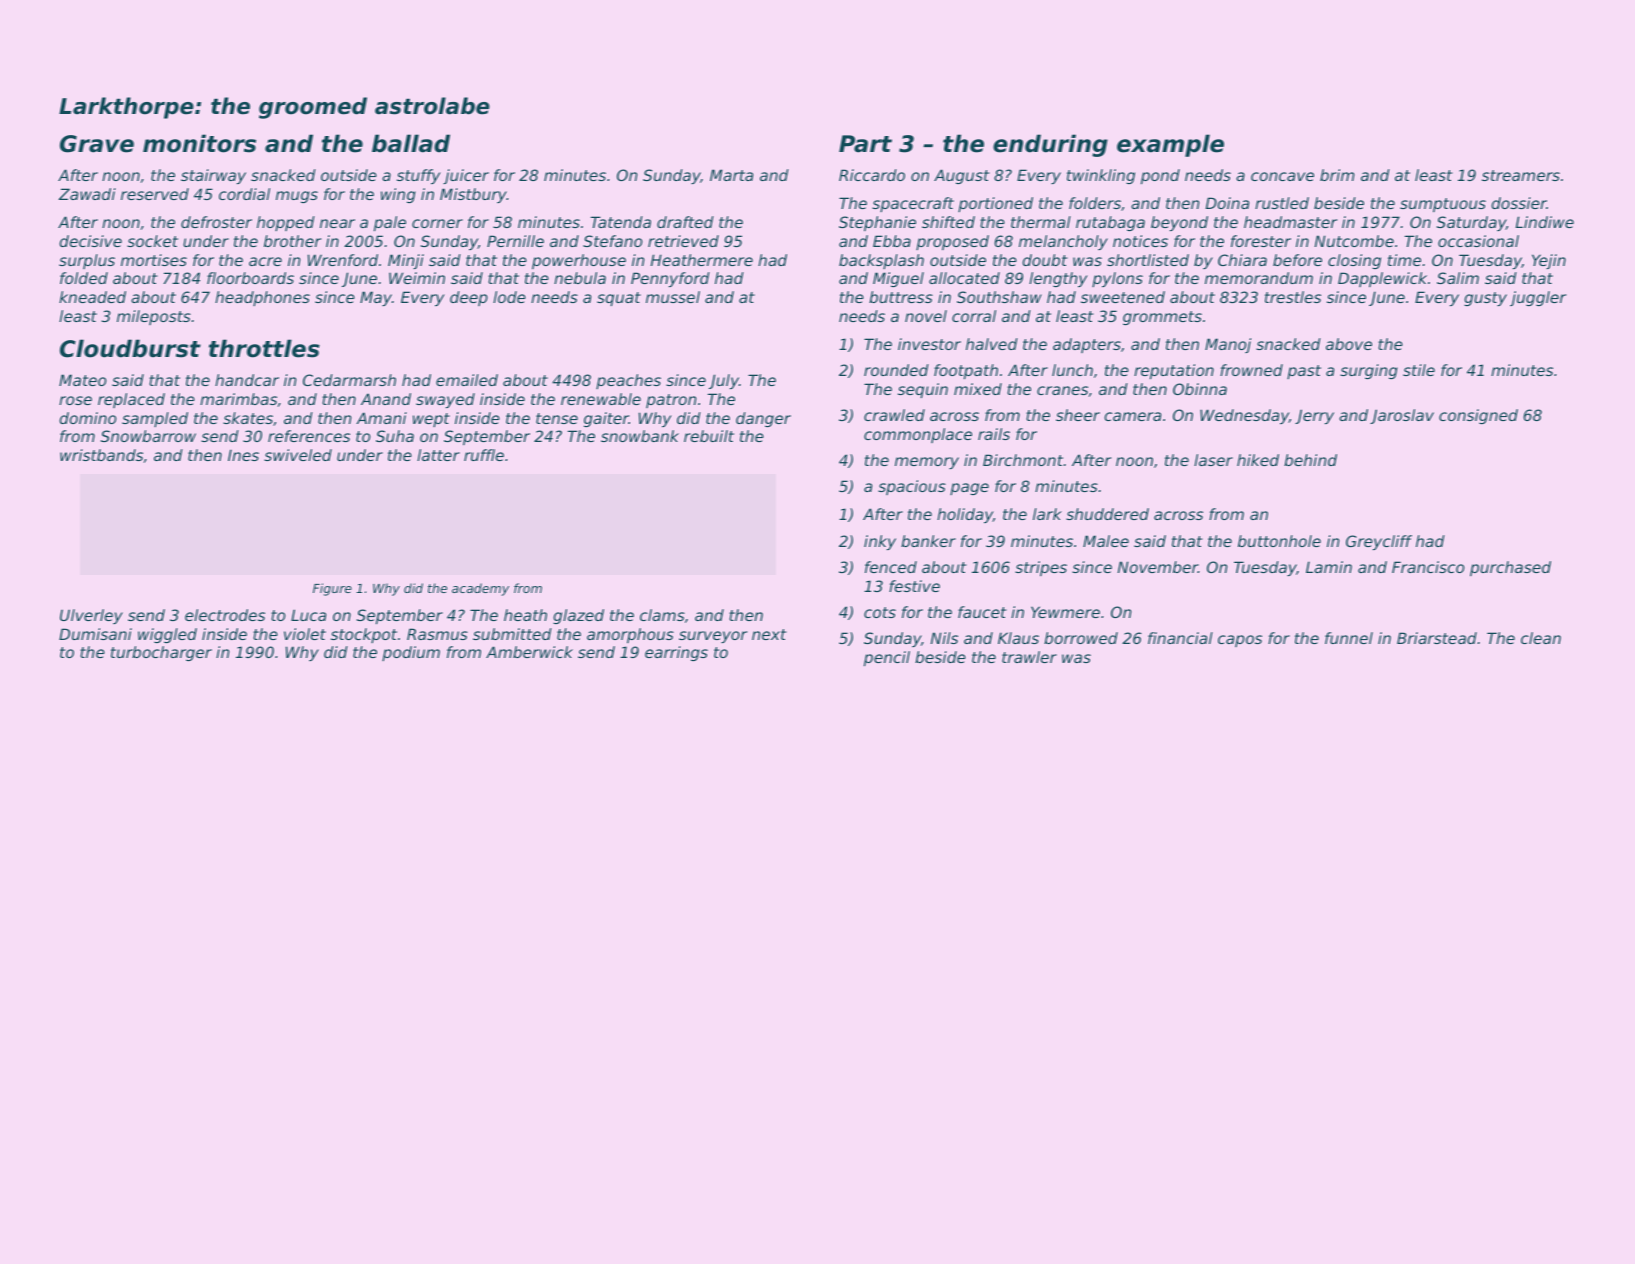 Image resolution: width=1635 pixels, height=1264 pixels. I want to click on Part, so click(865, 144).
